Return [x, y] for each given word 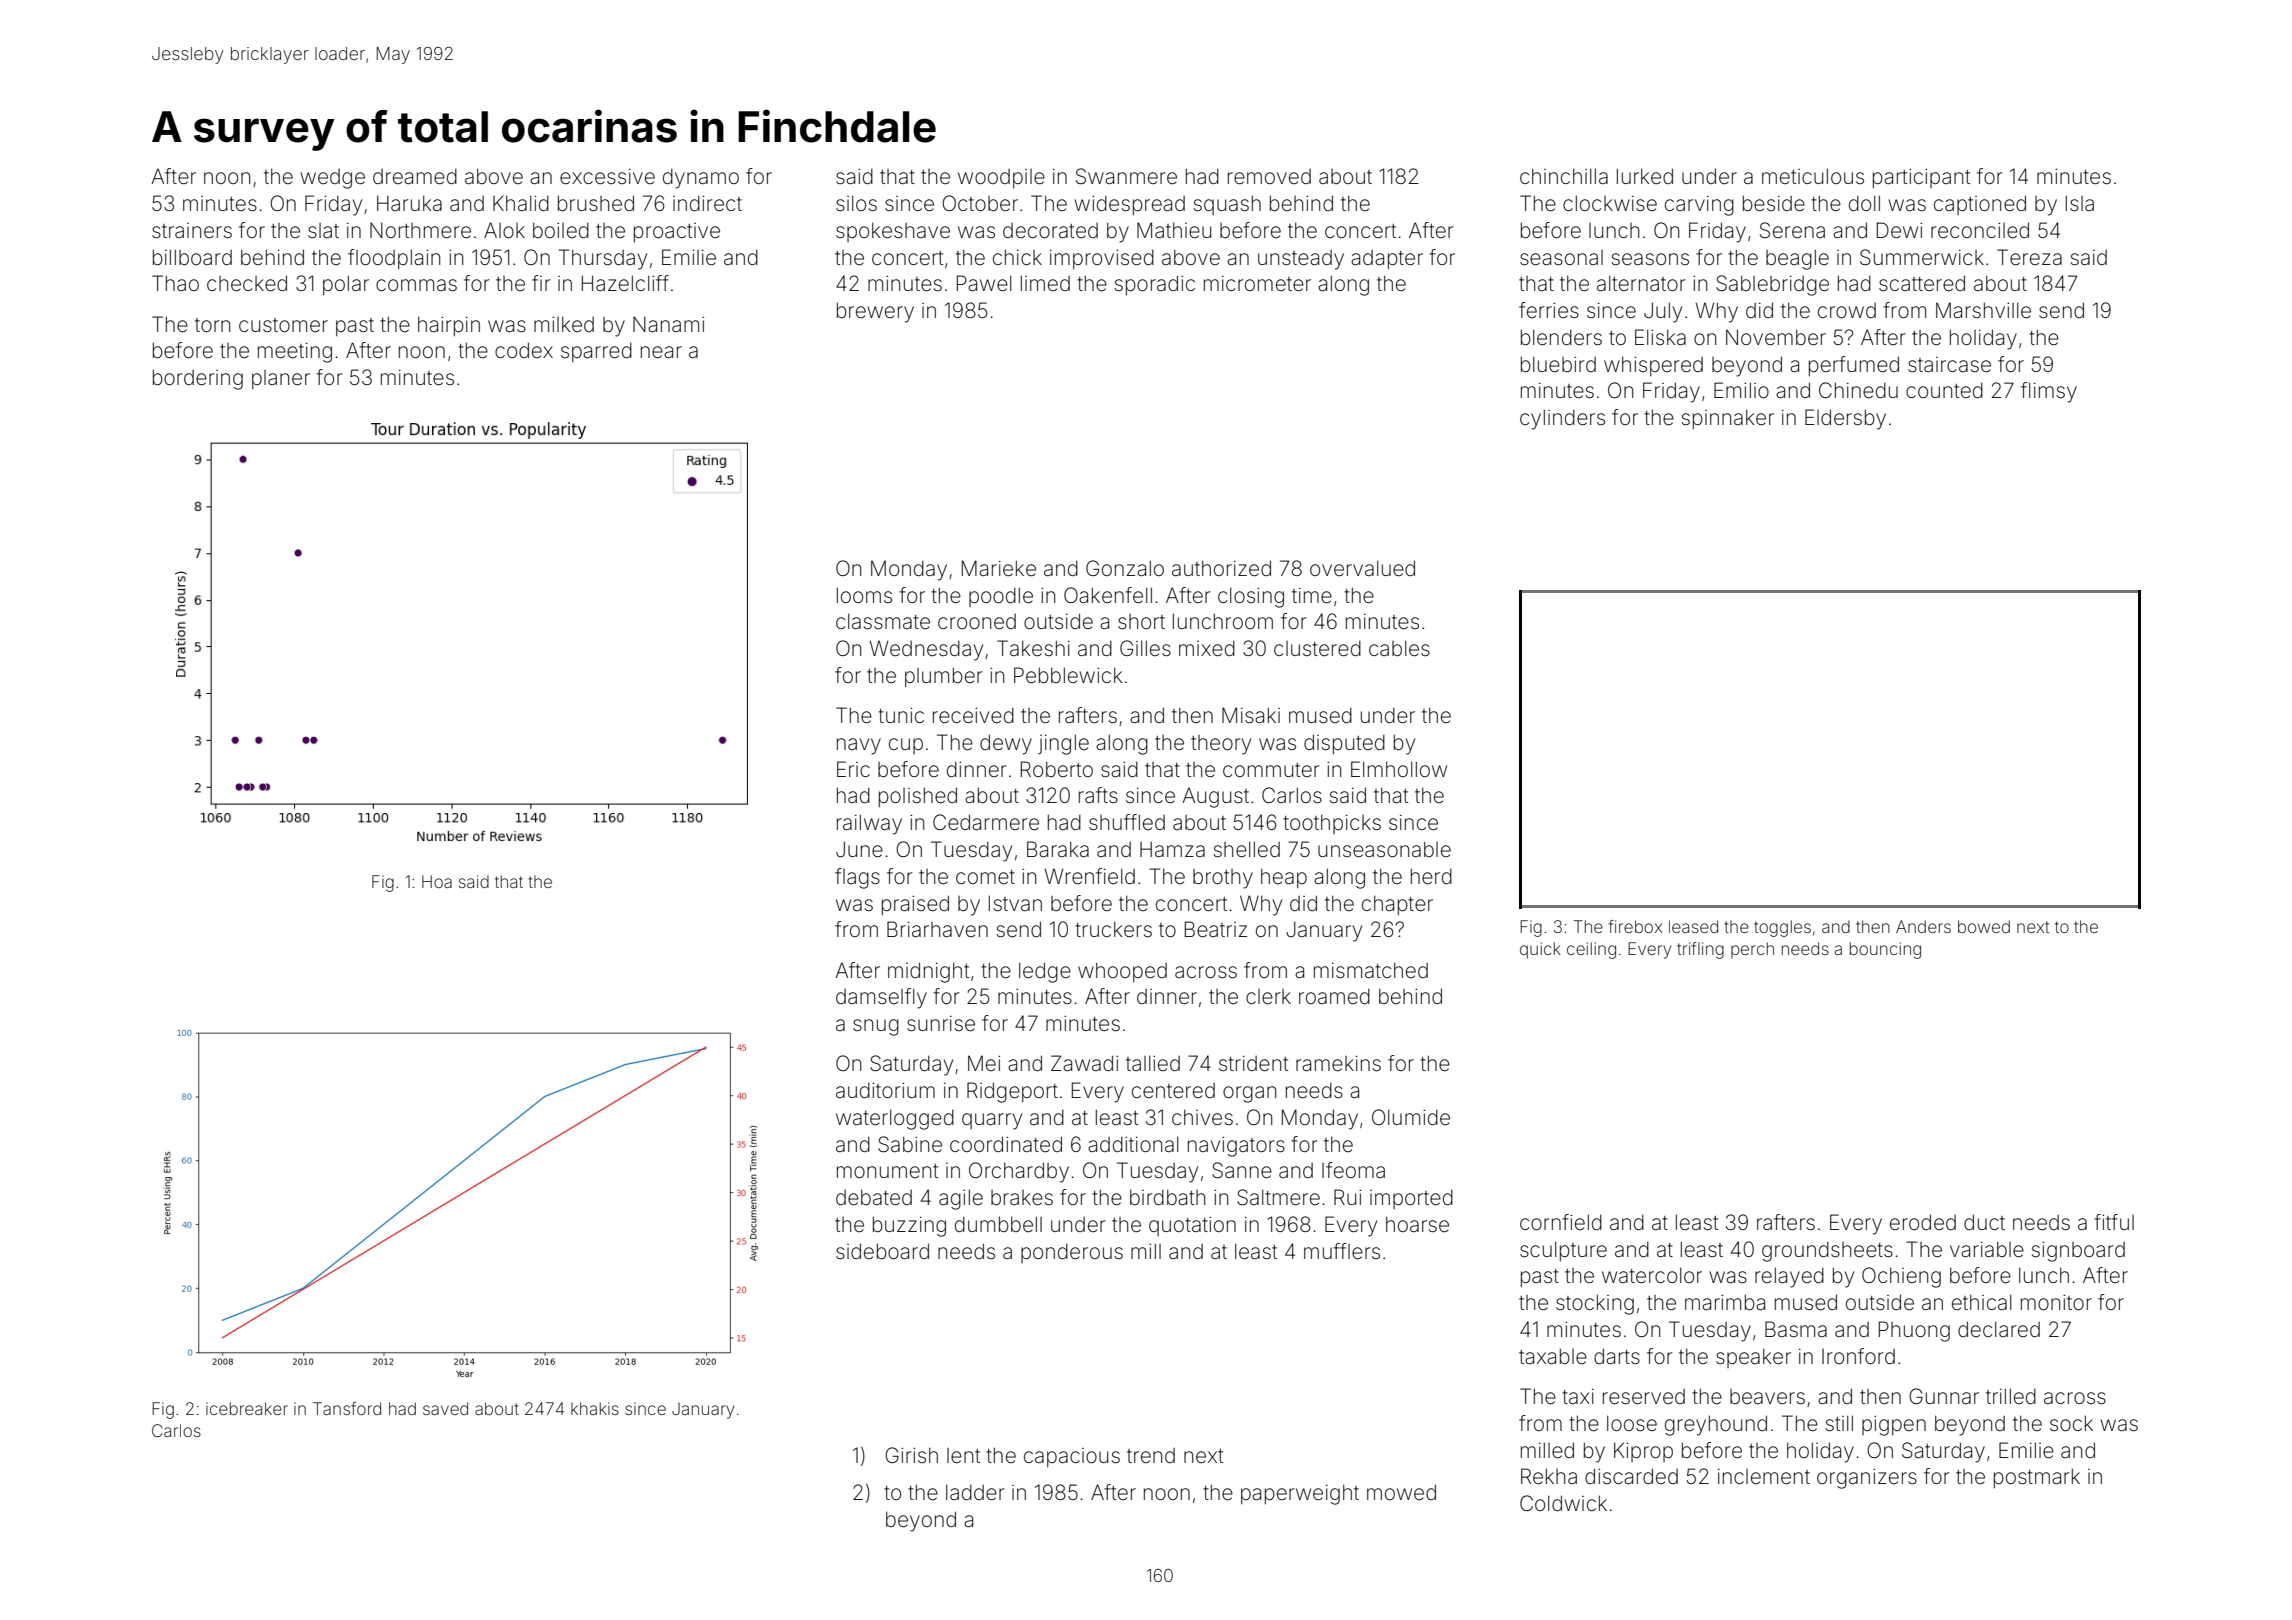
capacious [1072, 1457]
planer [281, 379]
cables [1399, 648]
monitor [2056, 1302]
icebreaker [247, 1408]
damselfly [881, 998]
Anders [1923, 926]
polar [346, 285]
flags [857, 878]
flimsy [2049, 392]
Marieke [999, 568]
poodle [1001, 597]
